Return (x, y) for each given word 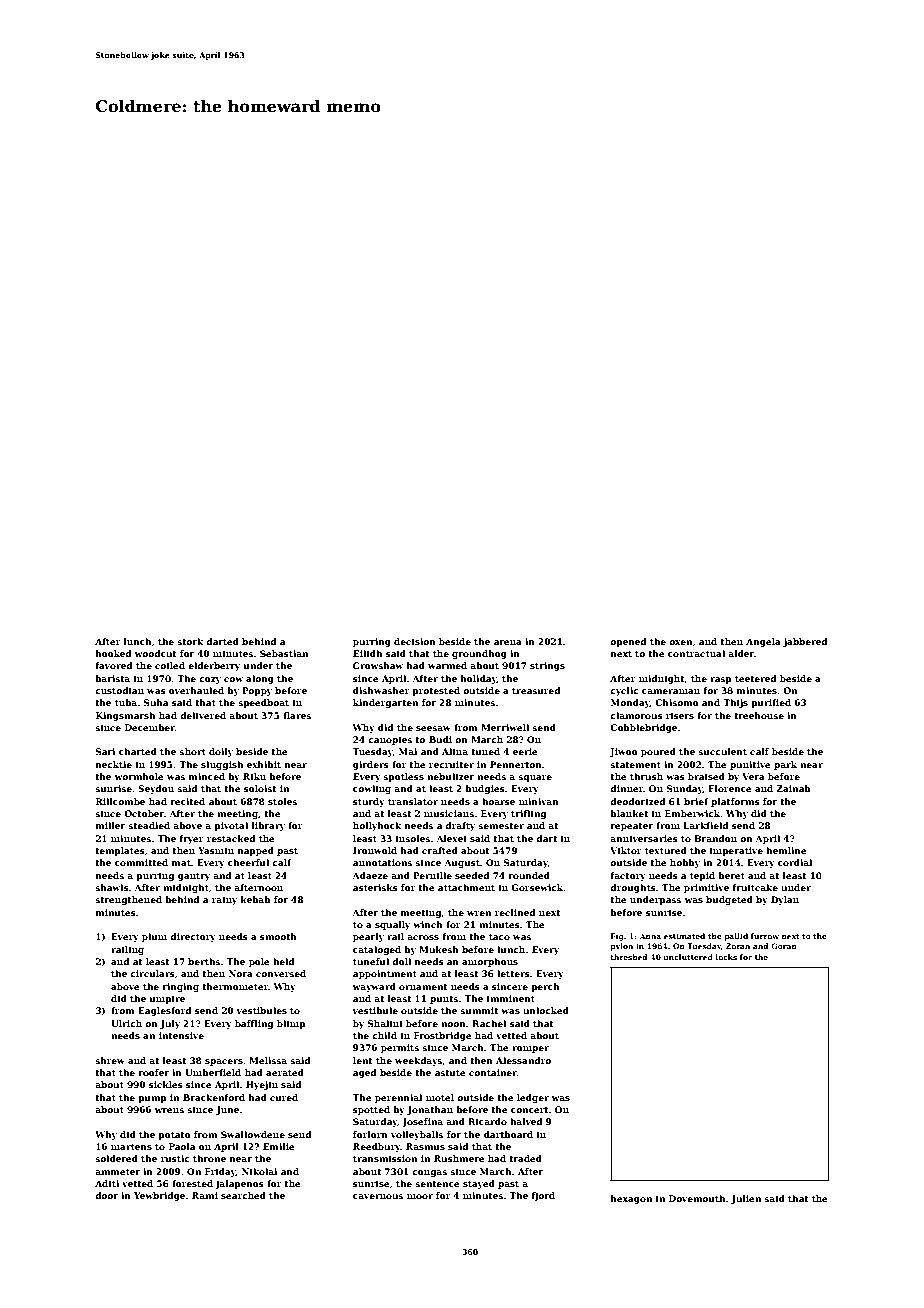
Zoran (738, 946)
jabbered (805, 642)
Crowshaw (378, 665)
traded (525, 1158)
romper (530, 1049)
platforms (735, 802)
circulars (152, 973)
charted (138, 751)
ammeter (117, 1172)
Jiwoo (624, 752)
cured (284, 1097)
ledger (533, 1098)
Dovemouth (697, 1198)
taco (499, 937)
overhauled (196, 690)
